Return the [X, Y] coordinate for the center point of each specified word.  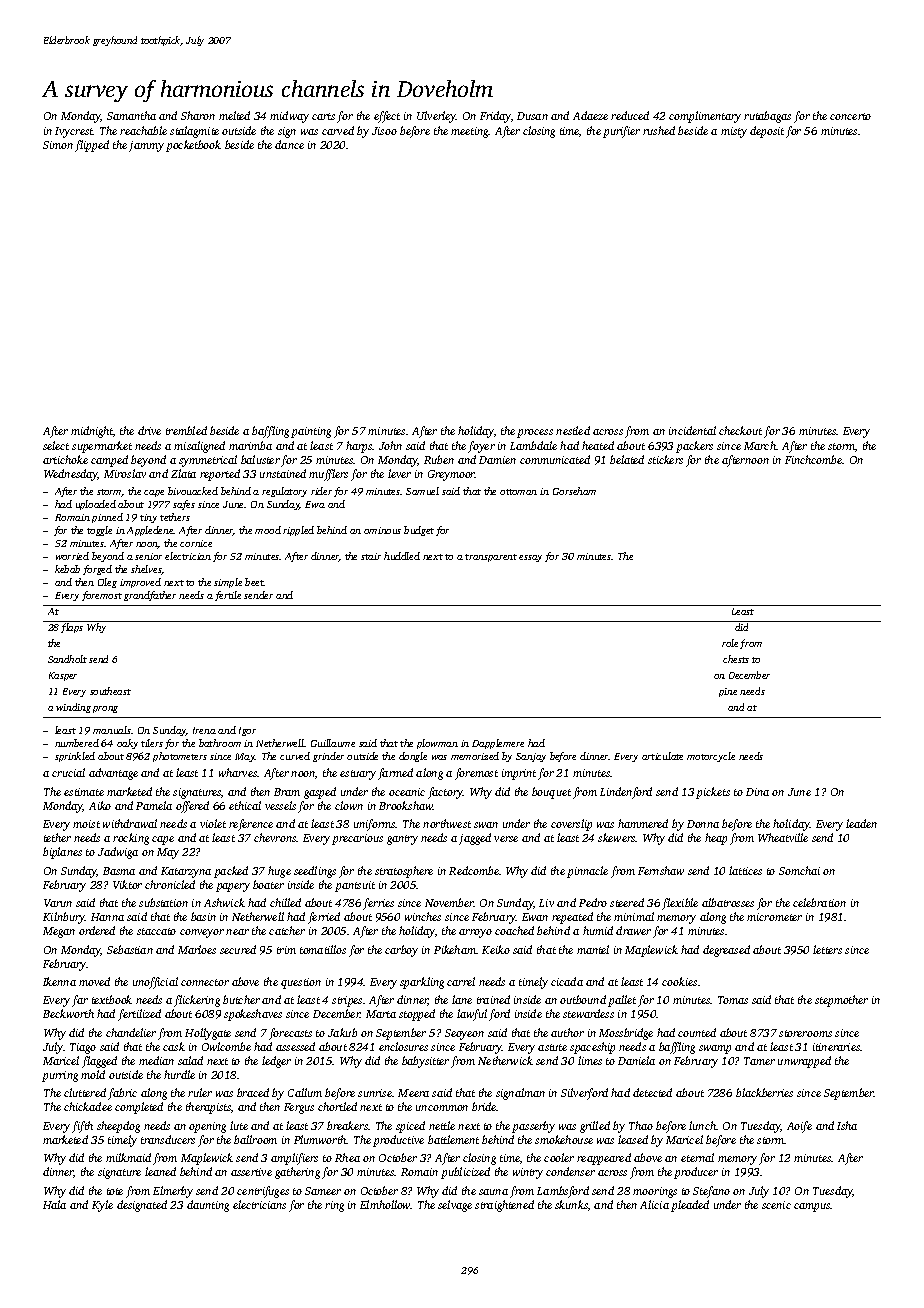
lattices [745, 870]
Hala [54, 1204]
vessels [280, 805]
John [390, 445]
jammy [146, 146]
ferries [378, 904]
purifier [621, 132]
